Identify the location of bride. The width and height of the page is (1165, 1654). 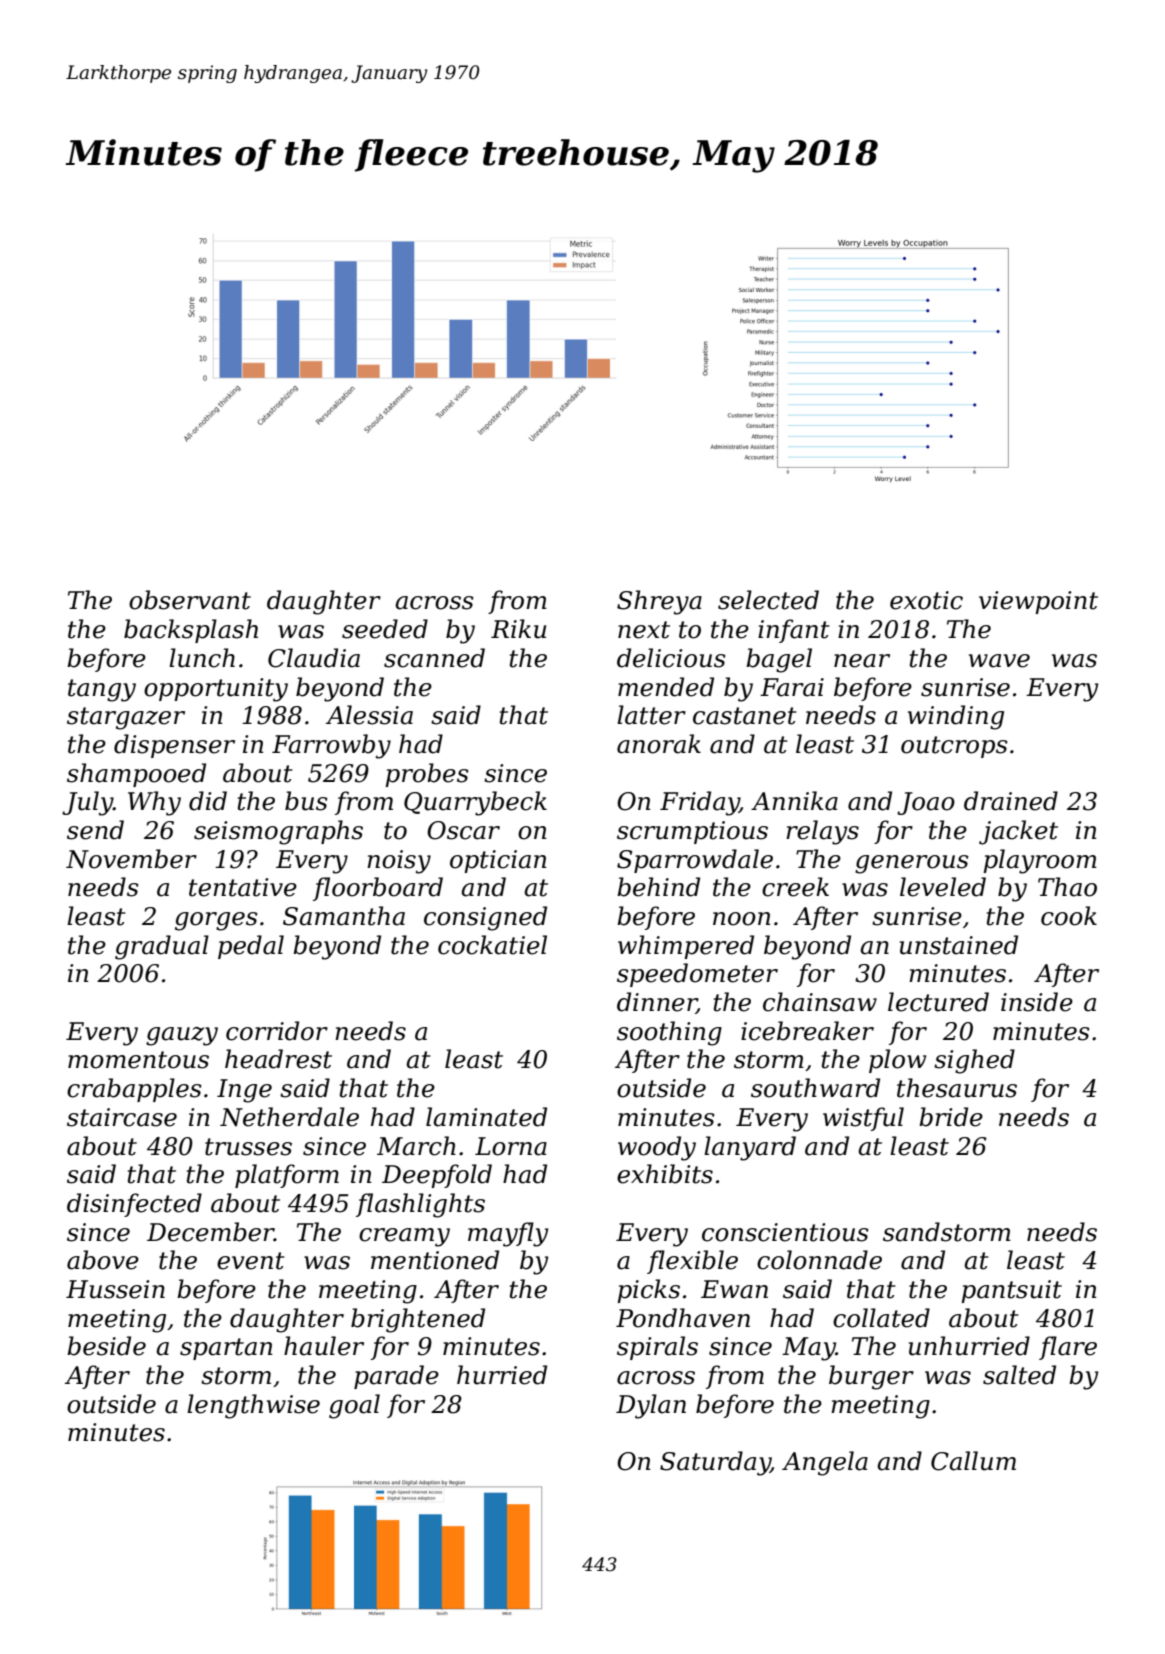
(951, 1117).
